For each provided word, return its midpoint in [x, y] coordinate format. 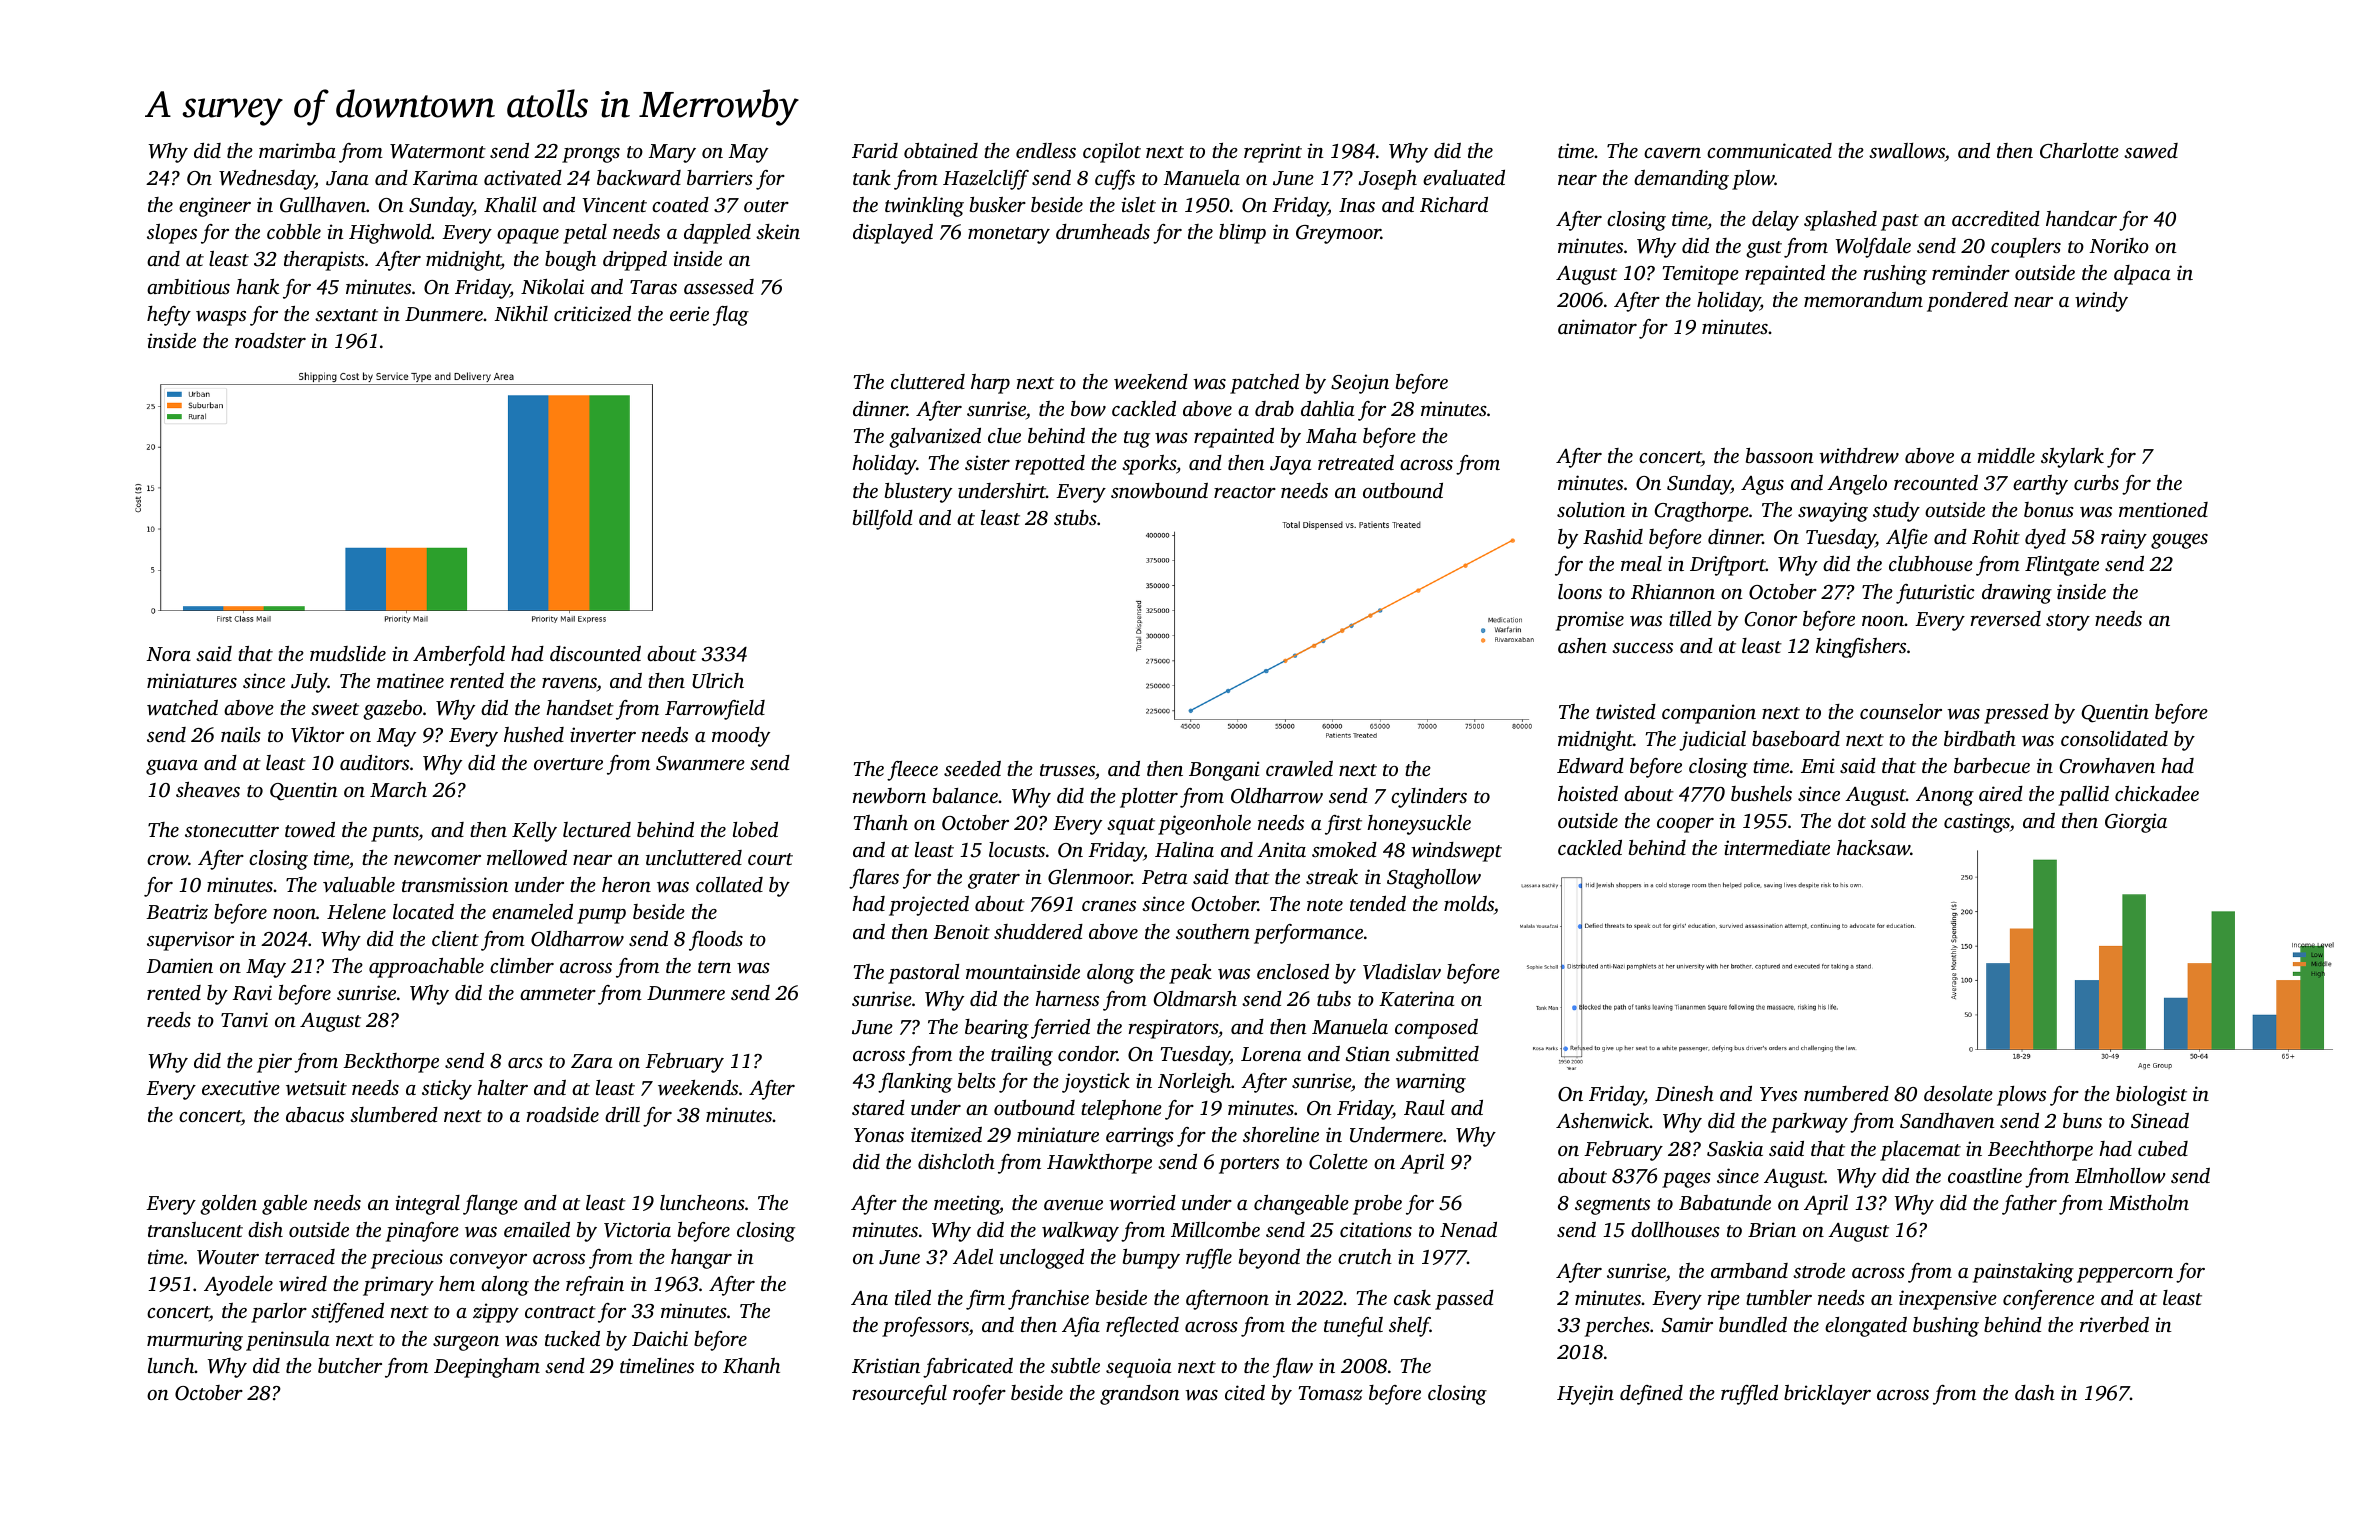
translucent [195, 1229]
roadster [270, 340]
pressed [2016, 714]
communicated [1769, 150]
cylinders [1429, 798]
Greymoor [1338, 234]
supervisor [190, 941]
